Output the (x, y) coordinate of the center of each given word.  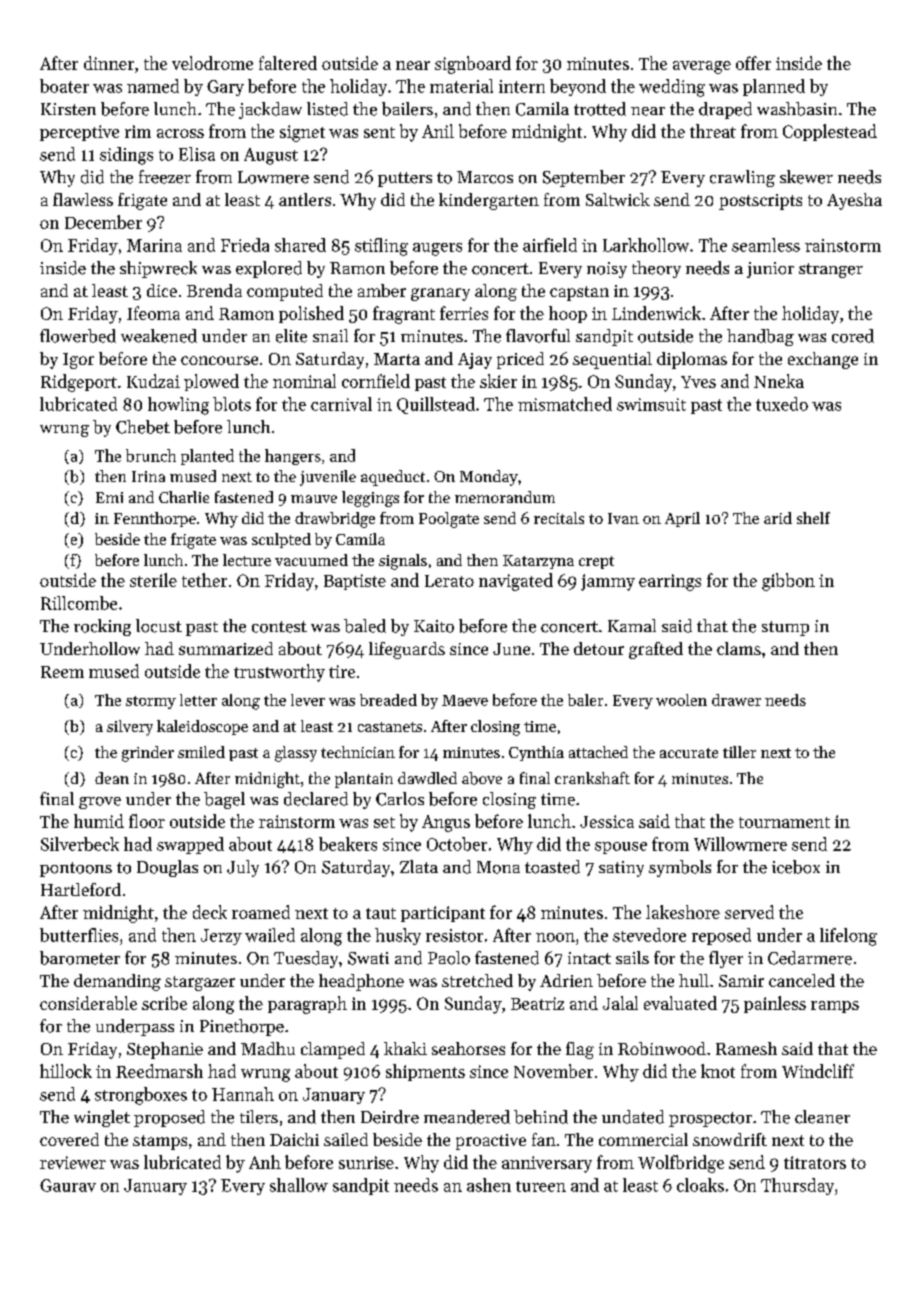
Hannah (243, 1094)
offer (753, 63)
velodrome (212, 63)
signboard (473, 65)
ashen (489, 1185)
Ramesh (746, 1048)
